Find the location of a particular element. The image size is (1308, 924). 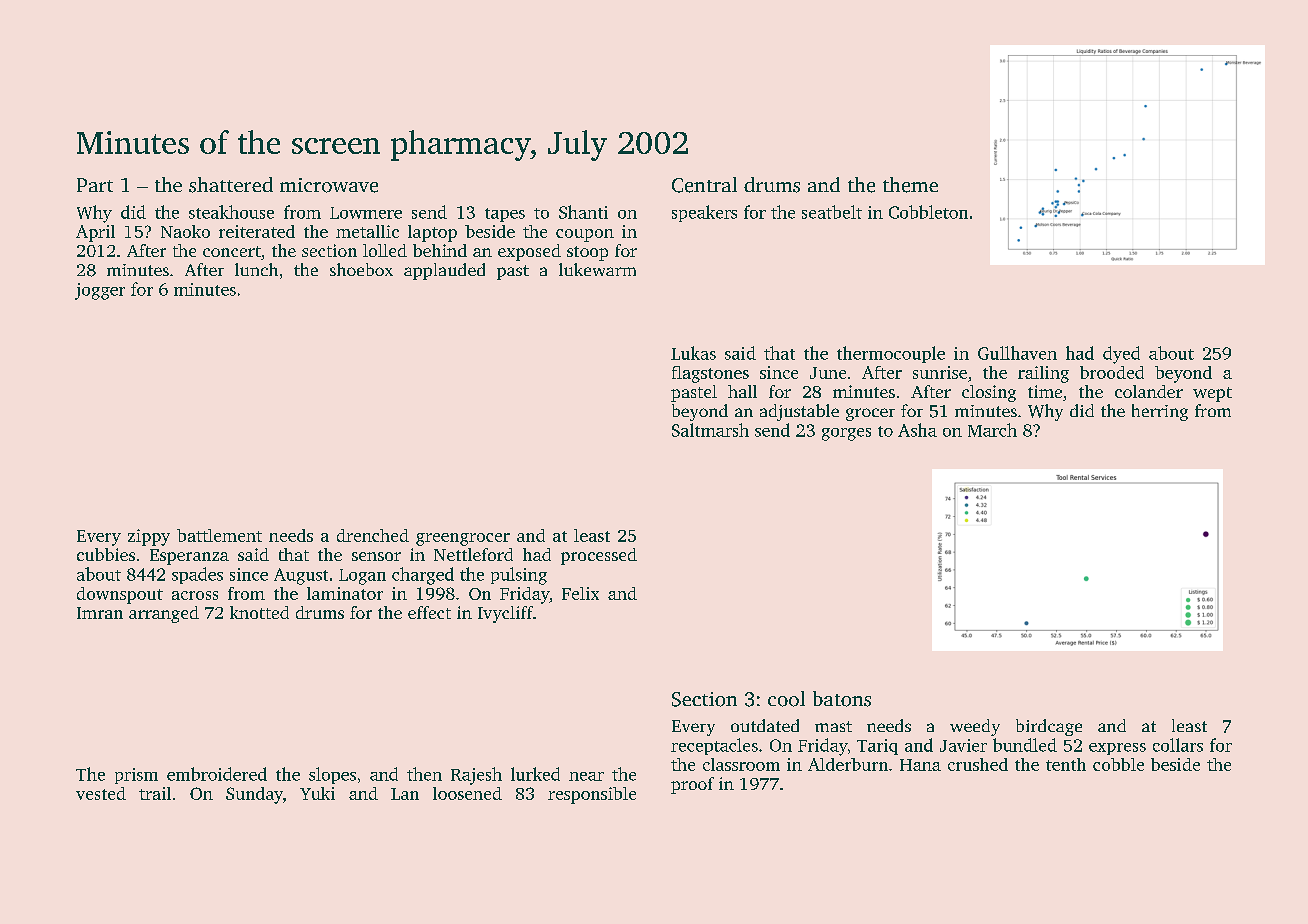

seatbelt is located at coordinates (832, 212).
